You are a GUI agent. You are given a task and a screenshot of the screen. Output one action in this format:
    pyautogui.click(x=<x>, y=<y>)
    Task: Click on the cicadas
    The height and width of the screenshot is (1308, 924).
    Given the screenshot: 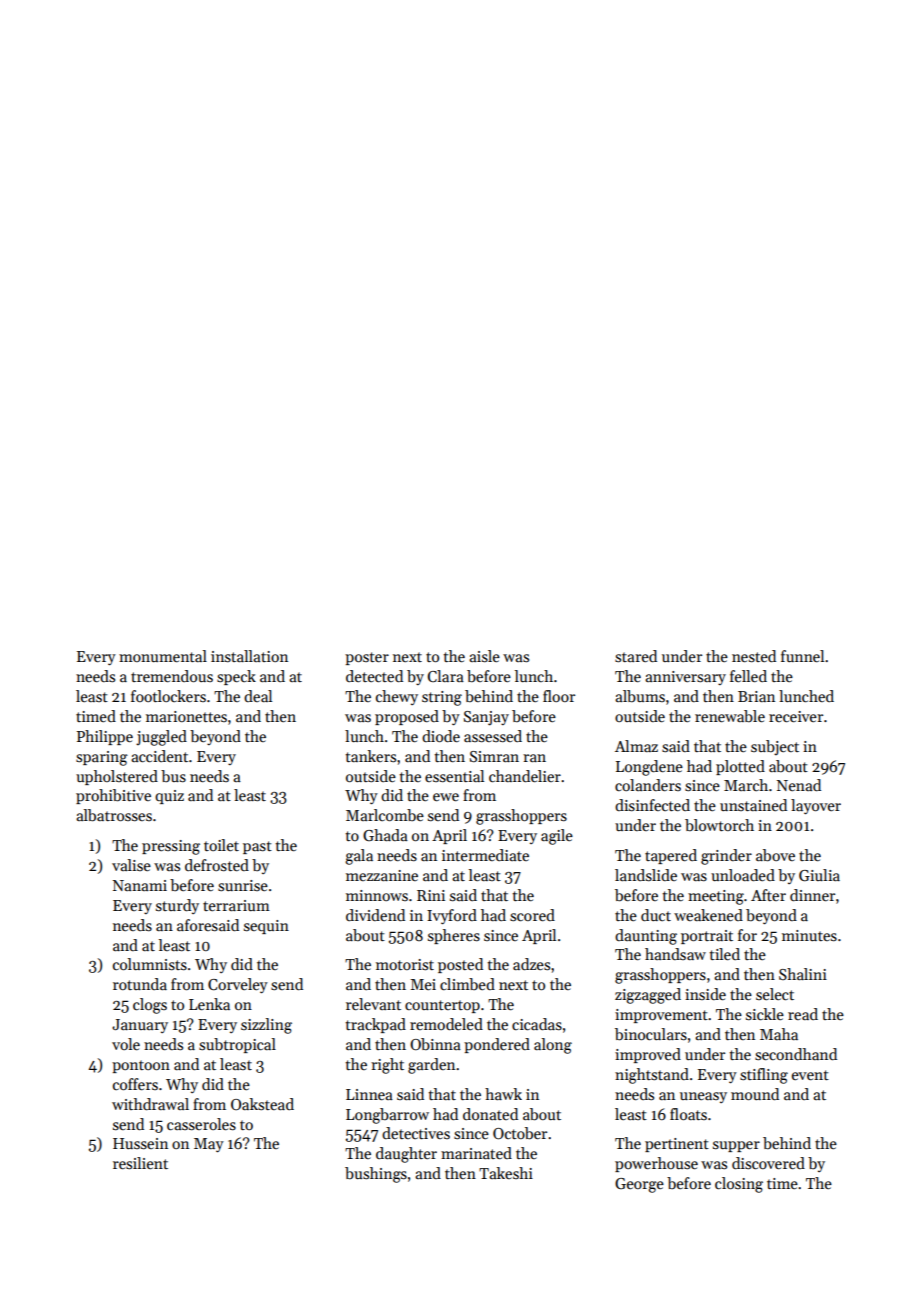 What is the action you would take?
    pyautogui.click(x=537, y=1024)
